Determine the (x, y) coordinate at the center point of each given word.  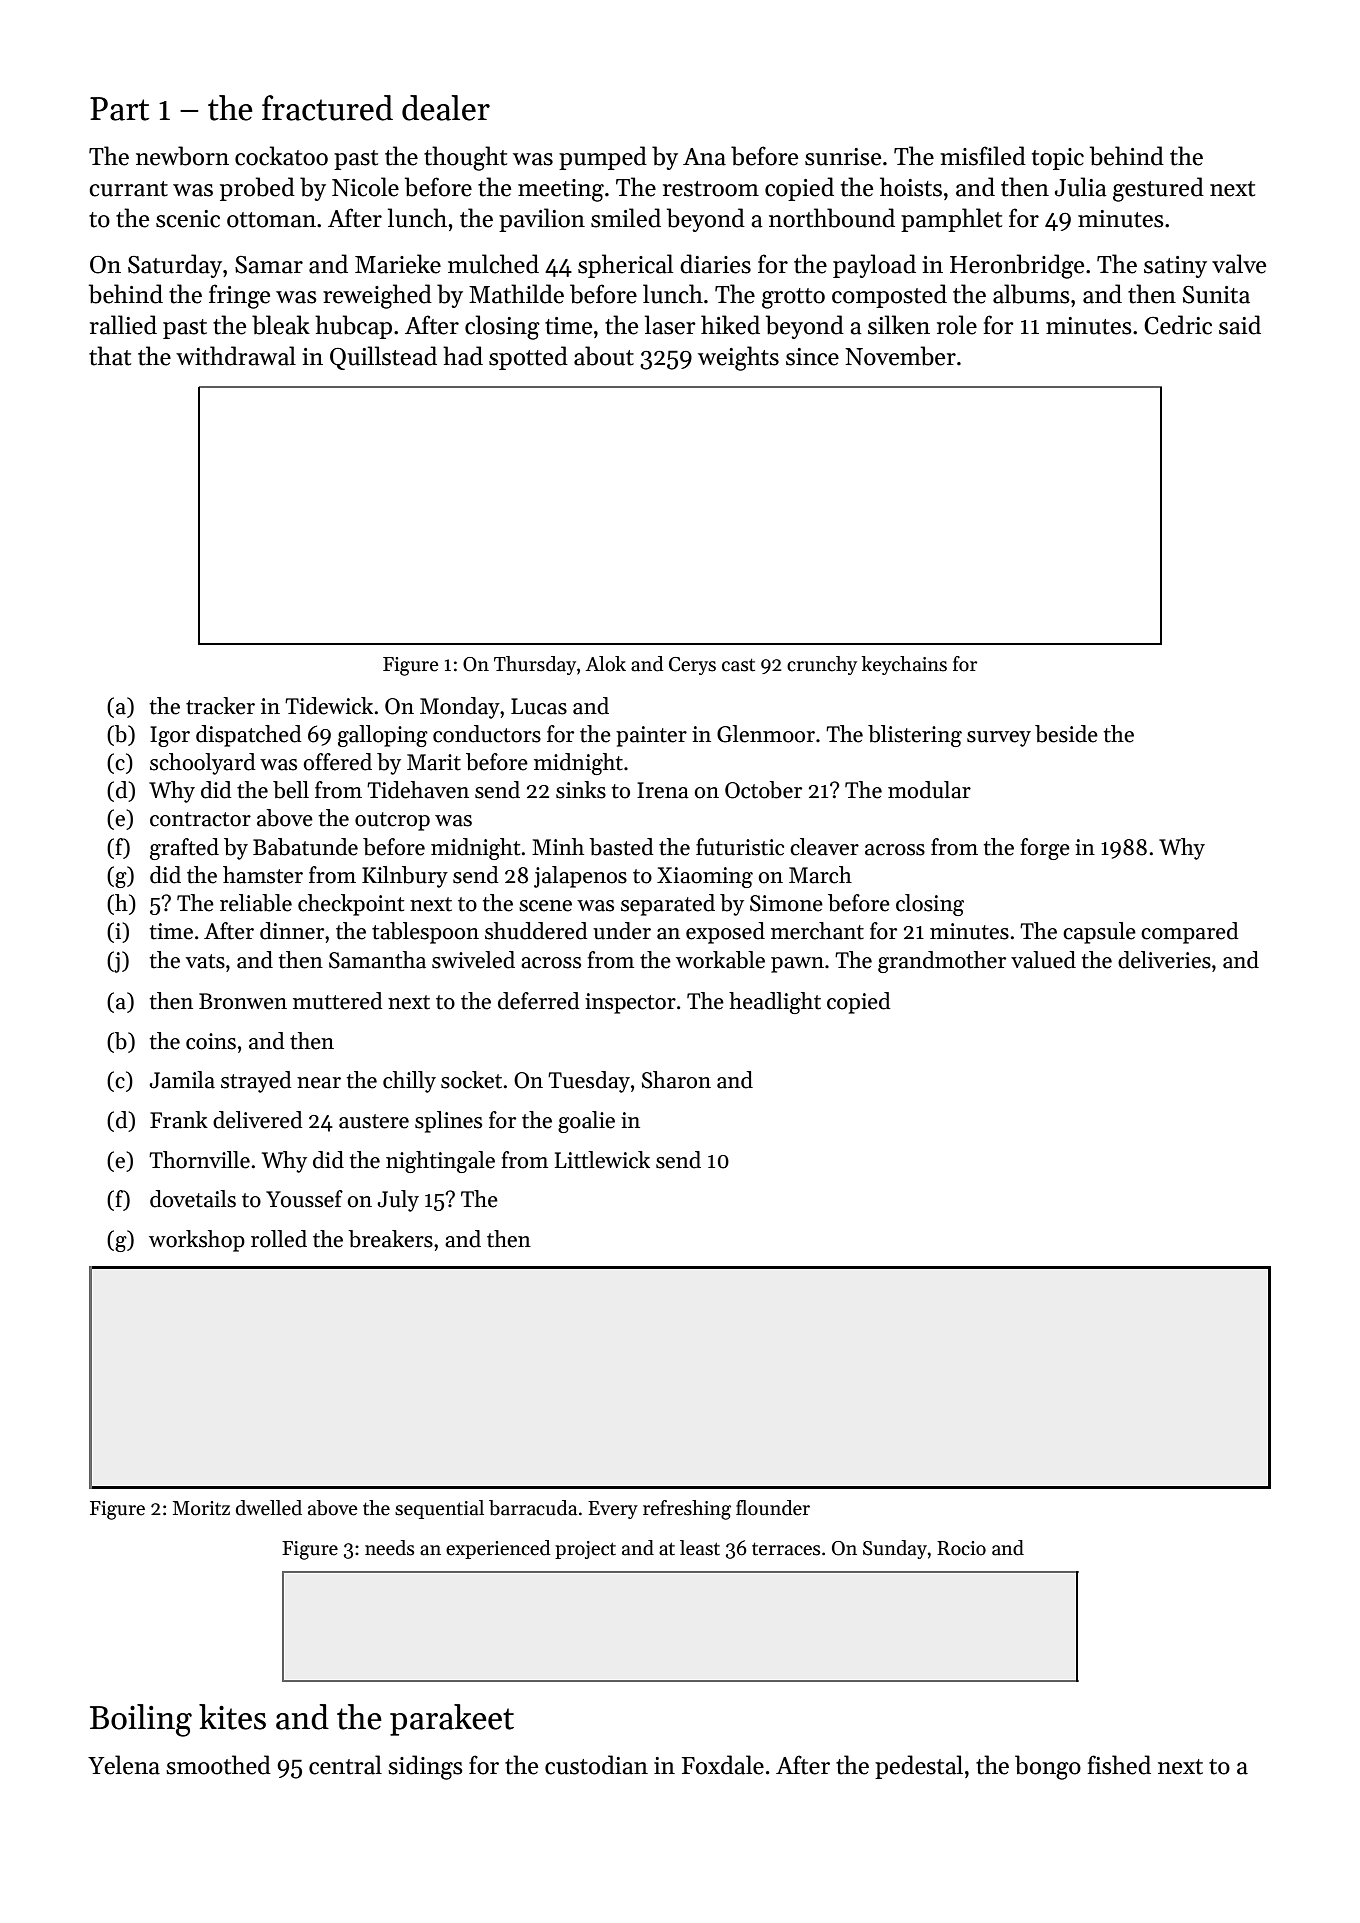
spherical (625, 266)
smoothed (218, 1765)
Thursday (535, 665)
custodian (596, 1765)
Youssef (304, 1199)
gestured (1158, 189)
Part (119, 109)
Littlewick (602, 1160)
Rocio (961, 1548)
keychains (904, 665)
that (110, 356)
